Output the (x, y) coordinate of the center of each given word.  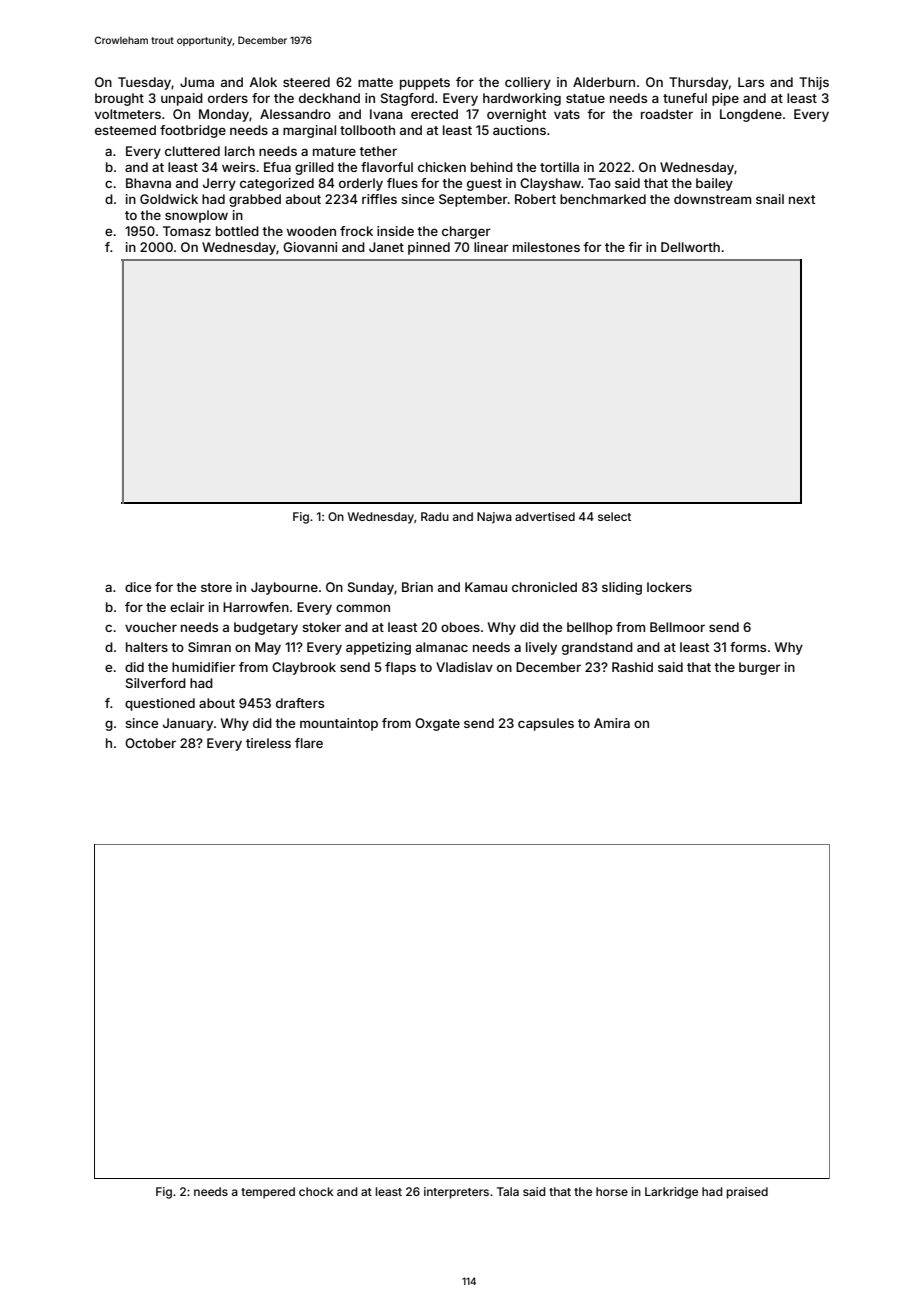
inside (395, 231)
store (216, 587)
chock (316, 1191)
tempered (268, 1193)
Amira (612, 723)
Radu (435, 516)
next (802, 199)
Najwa (494, 518)
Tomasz (187, 231)
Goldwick (169, 199)
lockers (669, 587)
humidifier (204, 667)
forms (748, 647)
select (614, 516)
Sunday (371, 588)
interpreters (456, 1193)
